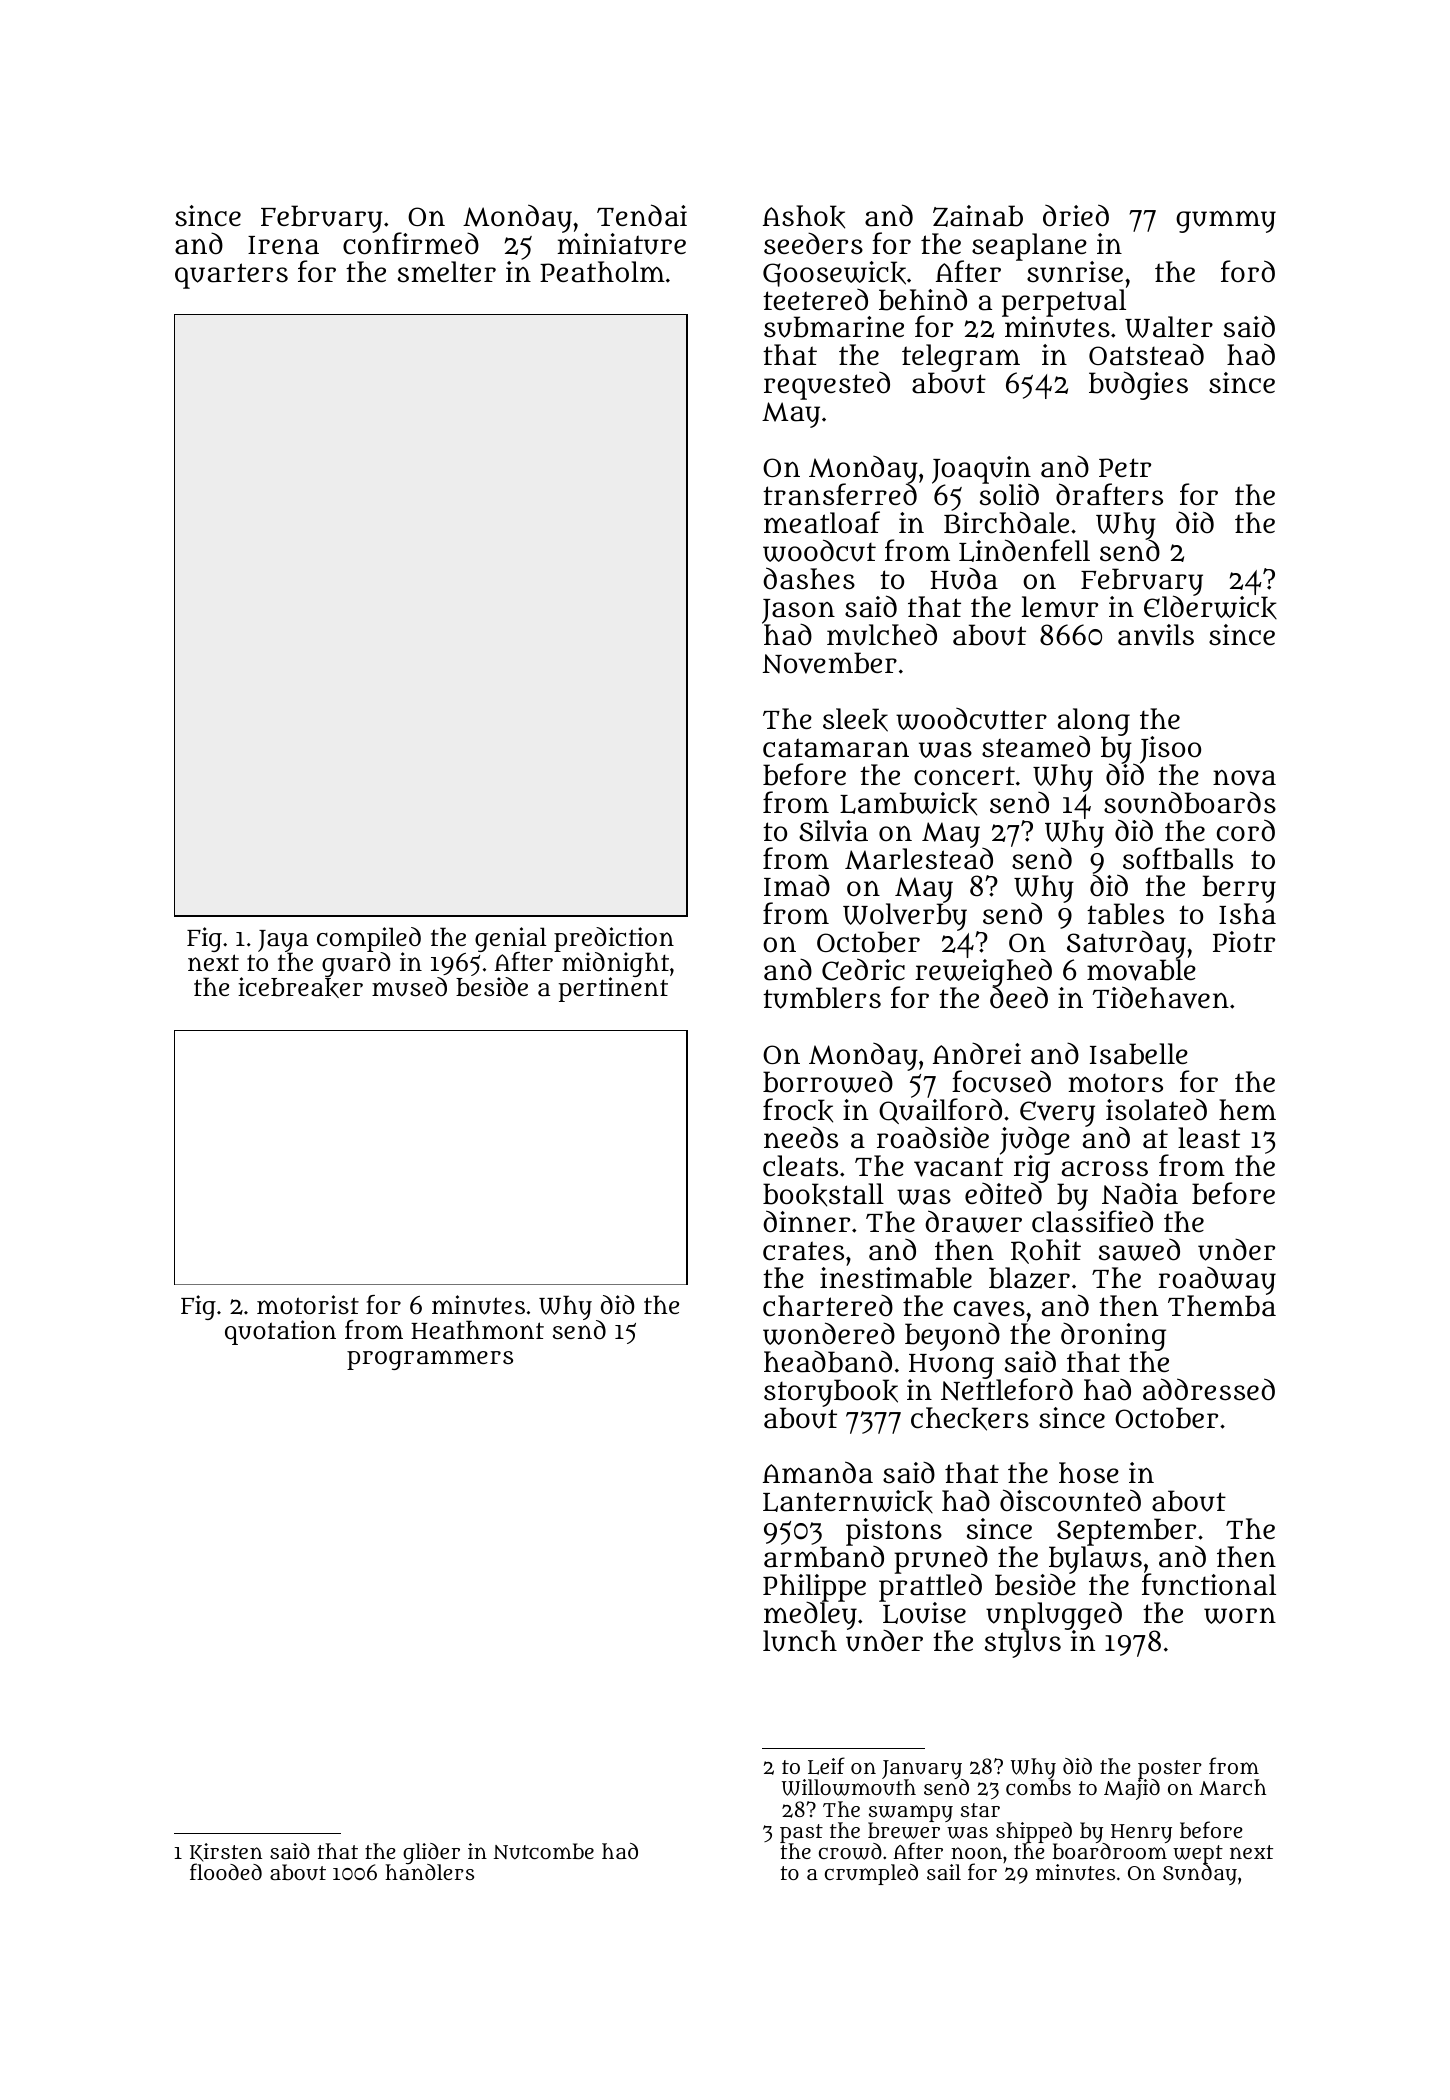  What do you see at coordinates (283, 941) in the image?
I see `Jaya` at bounding box center [283, 941].
